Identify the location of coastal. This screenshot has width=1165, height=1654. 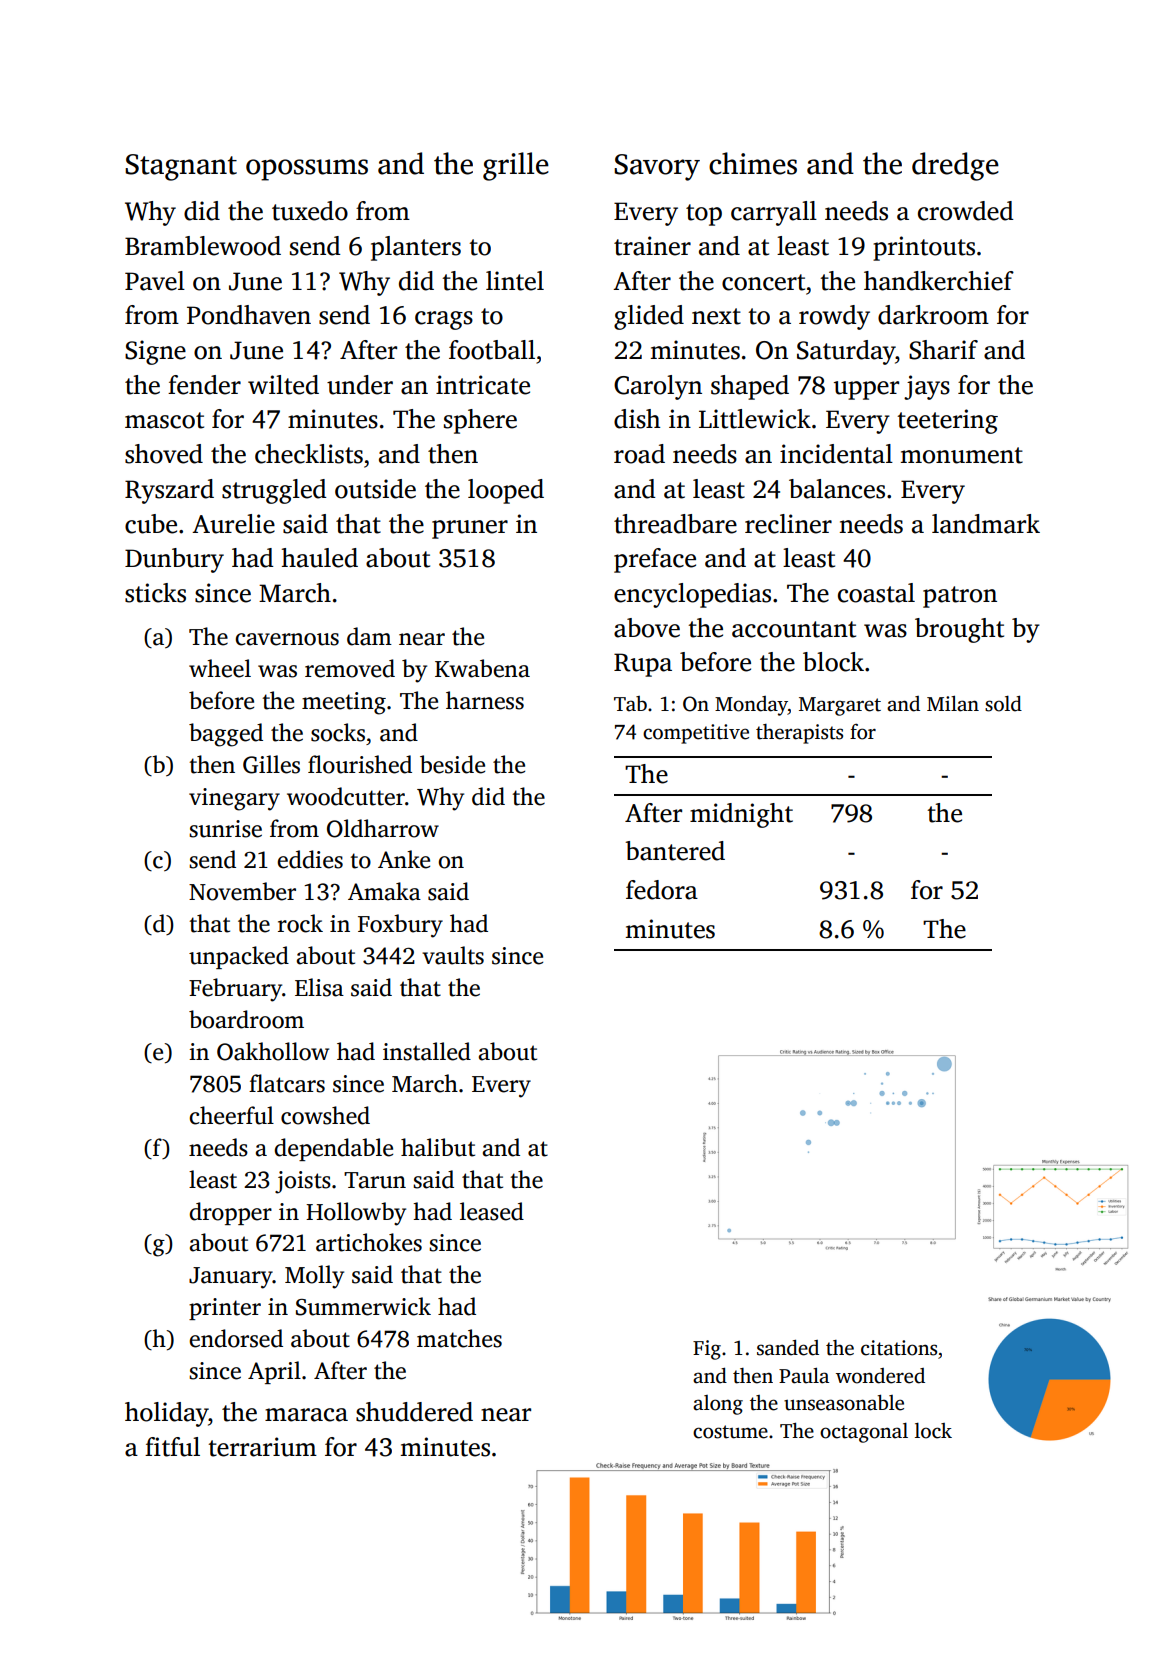
(876, 593).
